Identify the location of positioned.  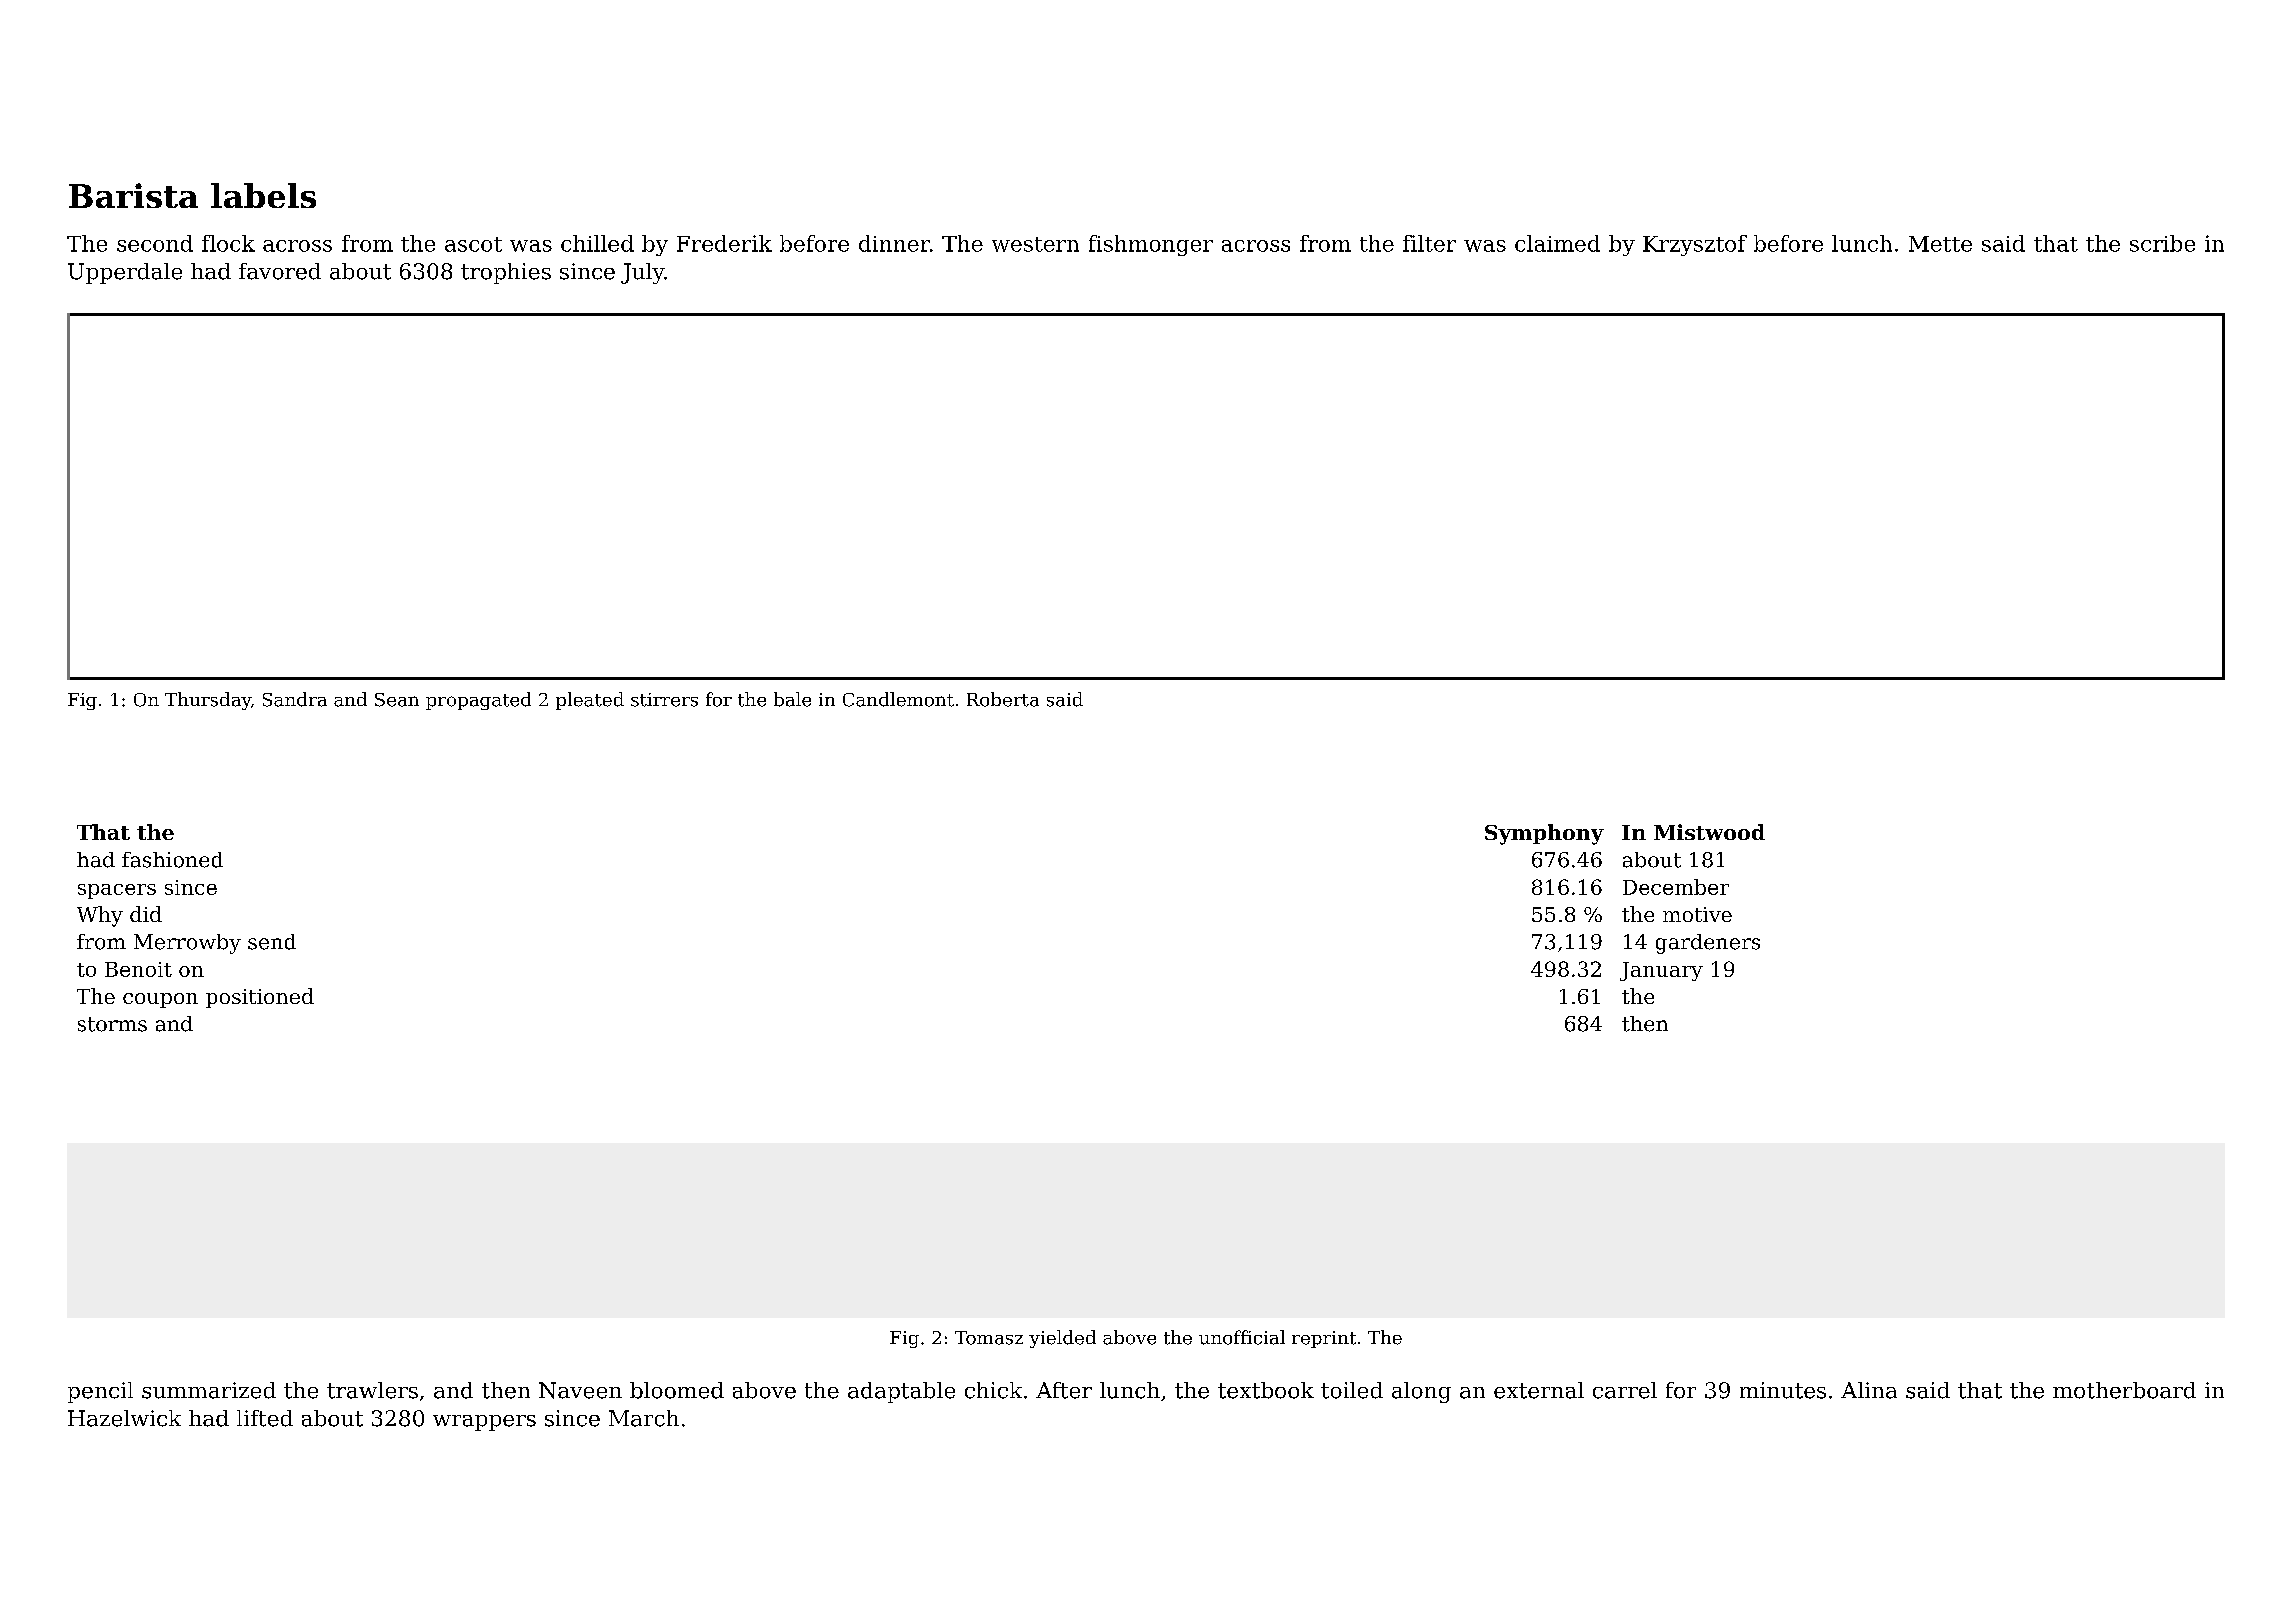
(260, 998).
